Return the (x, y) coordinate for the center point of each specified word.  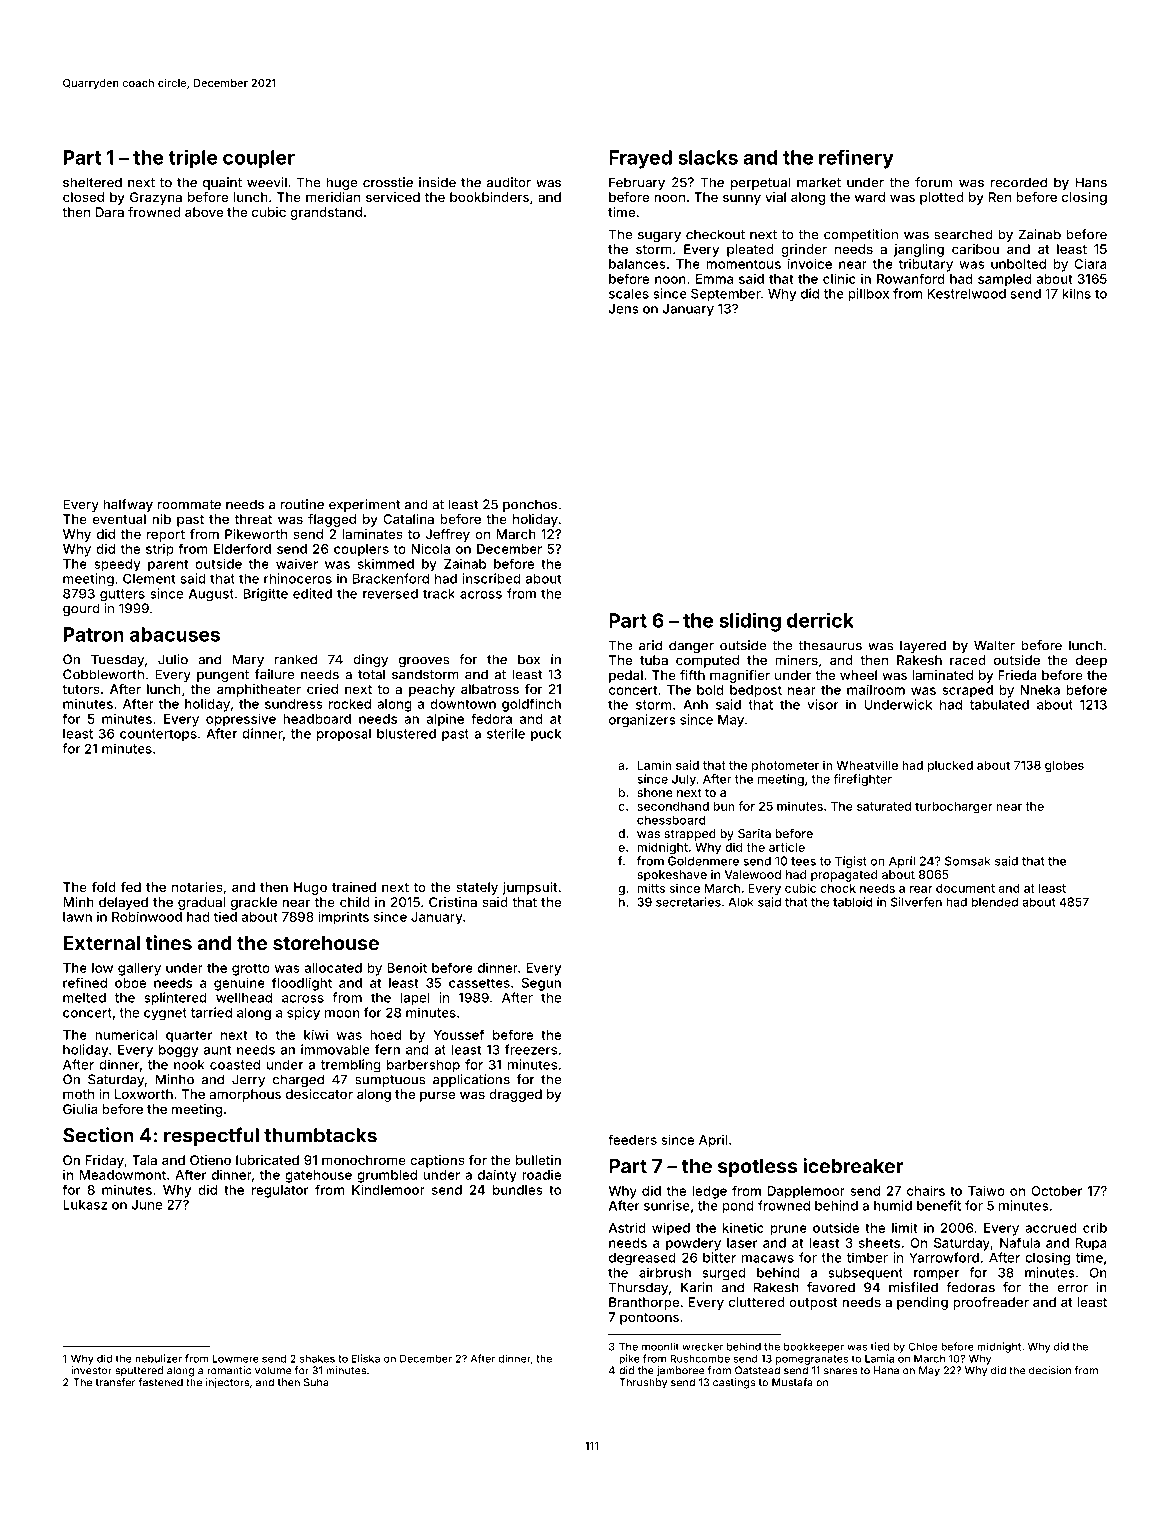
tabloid (852, 902)
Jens (624, 309)
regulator (280, 1191)
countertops (158, 735)
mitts (651, 888)
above (204, 212)
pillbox (868, 294)
